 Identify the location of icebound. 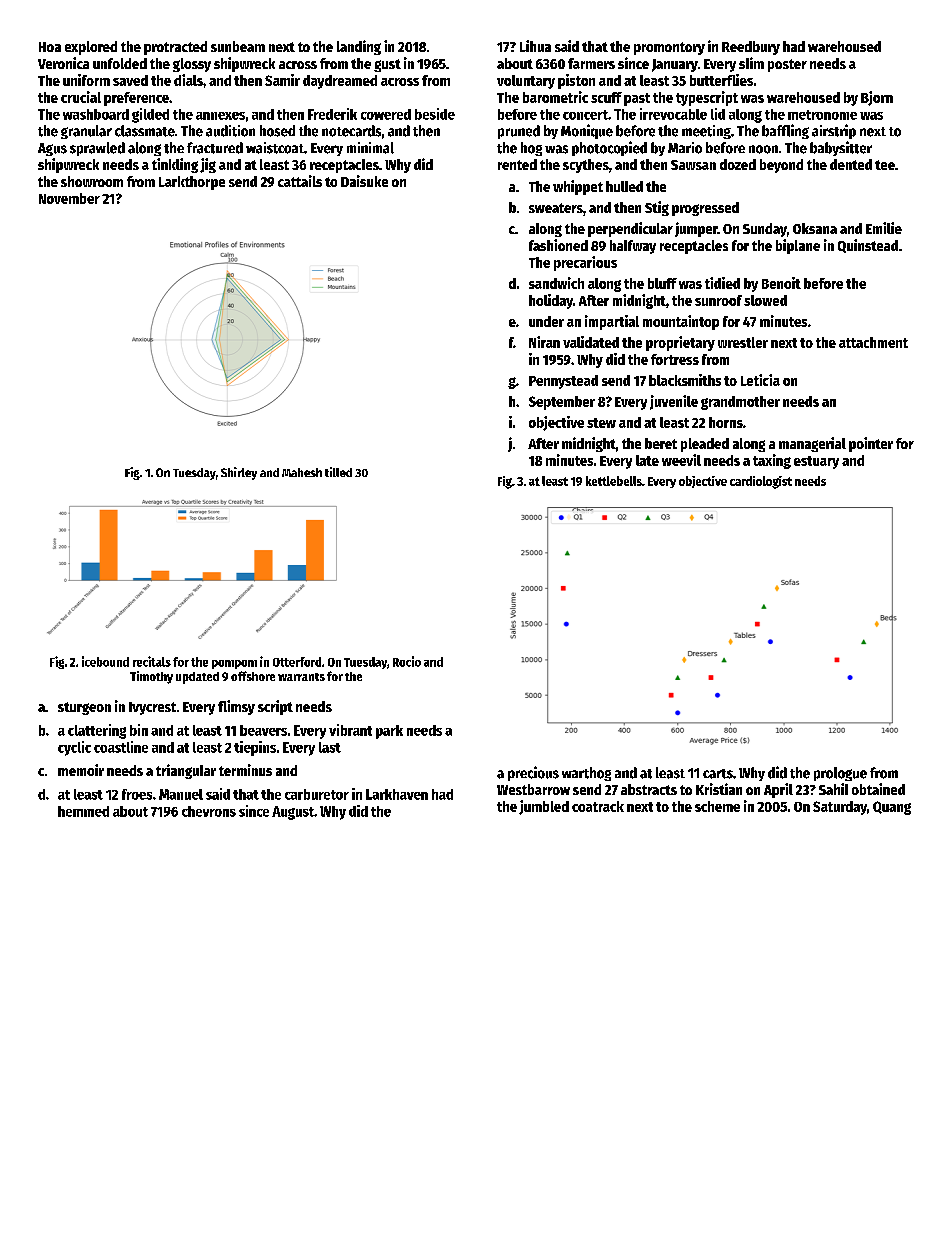
(105, 661).
